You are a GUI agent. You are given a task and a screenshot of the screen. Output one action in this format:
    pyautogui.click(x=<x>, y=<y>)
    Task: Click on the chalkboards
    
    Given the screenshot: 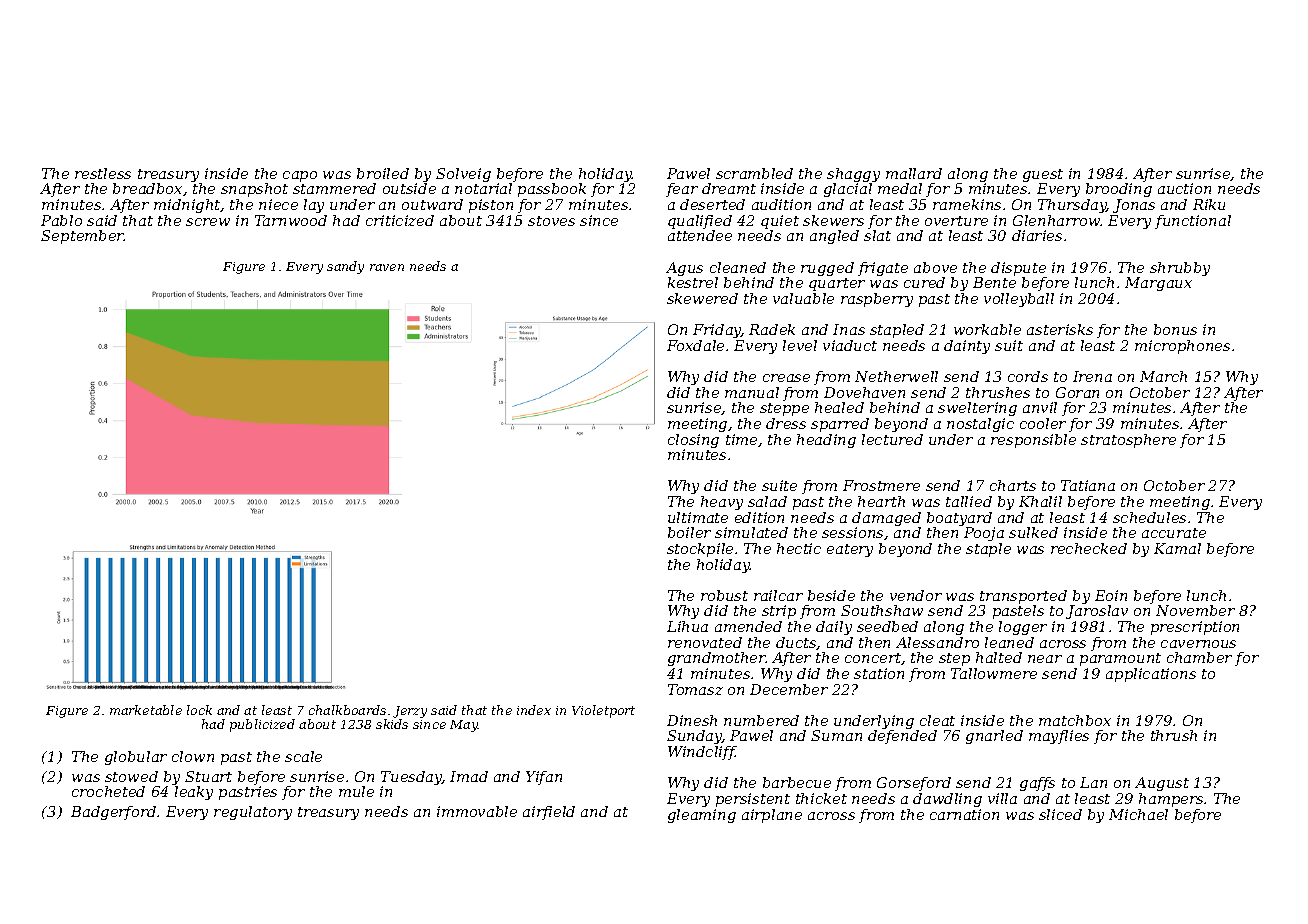 What is the action you would take?
    pyautogui.click(x=347, y=710)
